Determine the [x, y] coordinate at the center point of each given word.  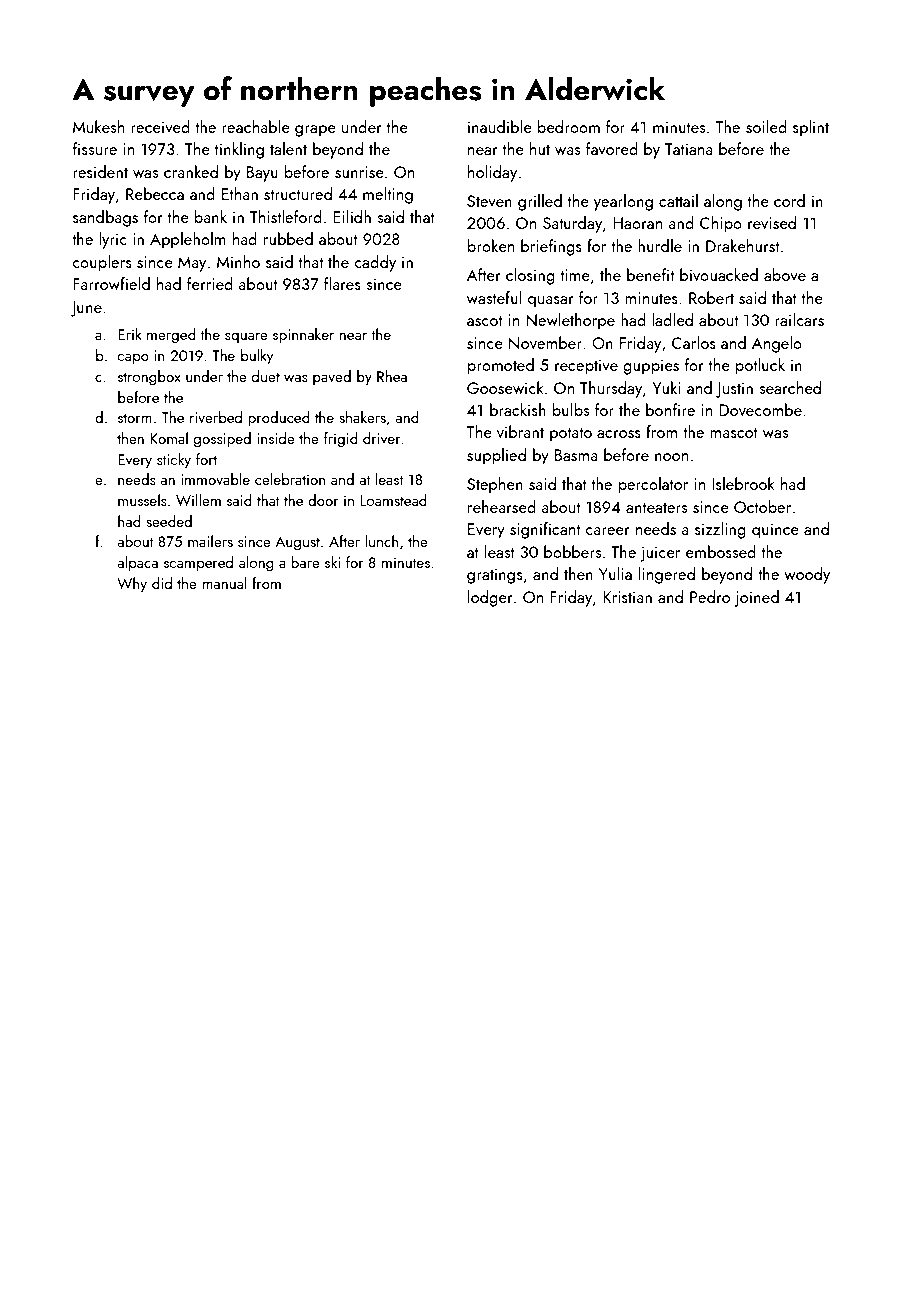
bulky [257, 357]
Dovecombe [760, 409]
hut [540, 148]
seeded [169, 521]
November [545, 343]
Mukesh [98, 126]
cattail [678, 200]
